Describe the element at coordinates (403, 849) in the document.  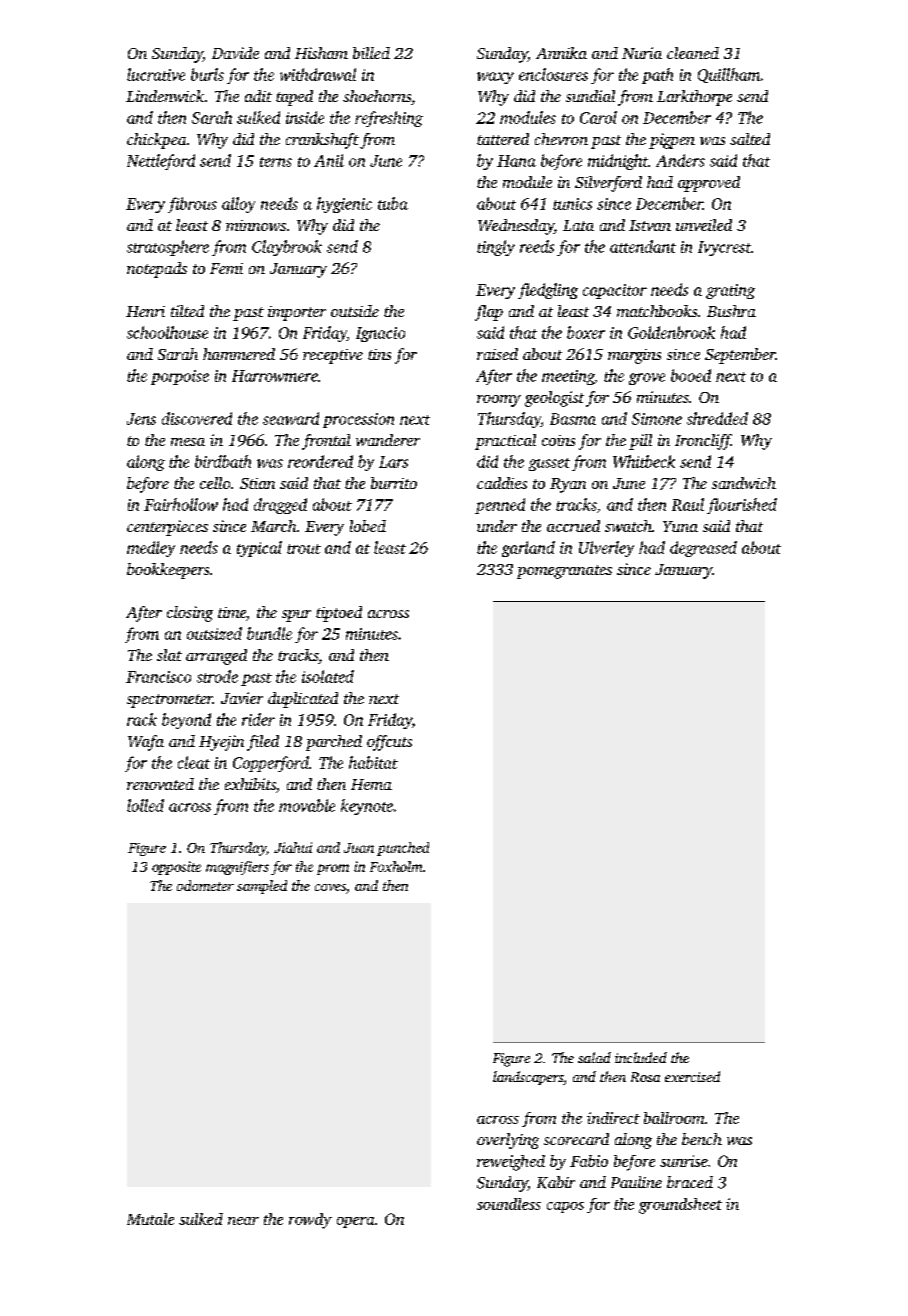
I see `punched` at that location.
